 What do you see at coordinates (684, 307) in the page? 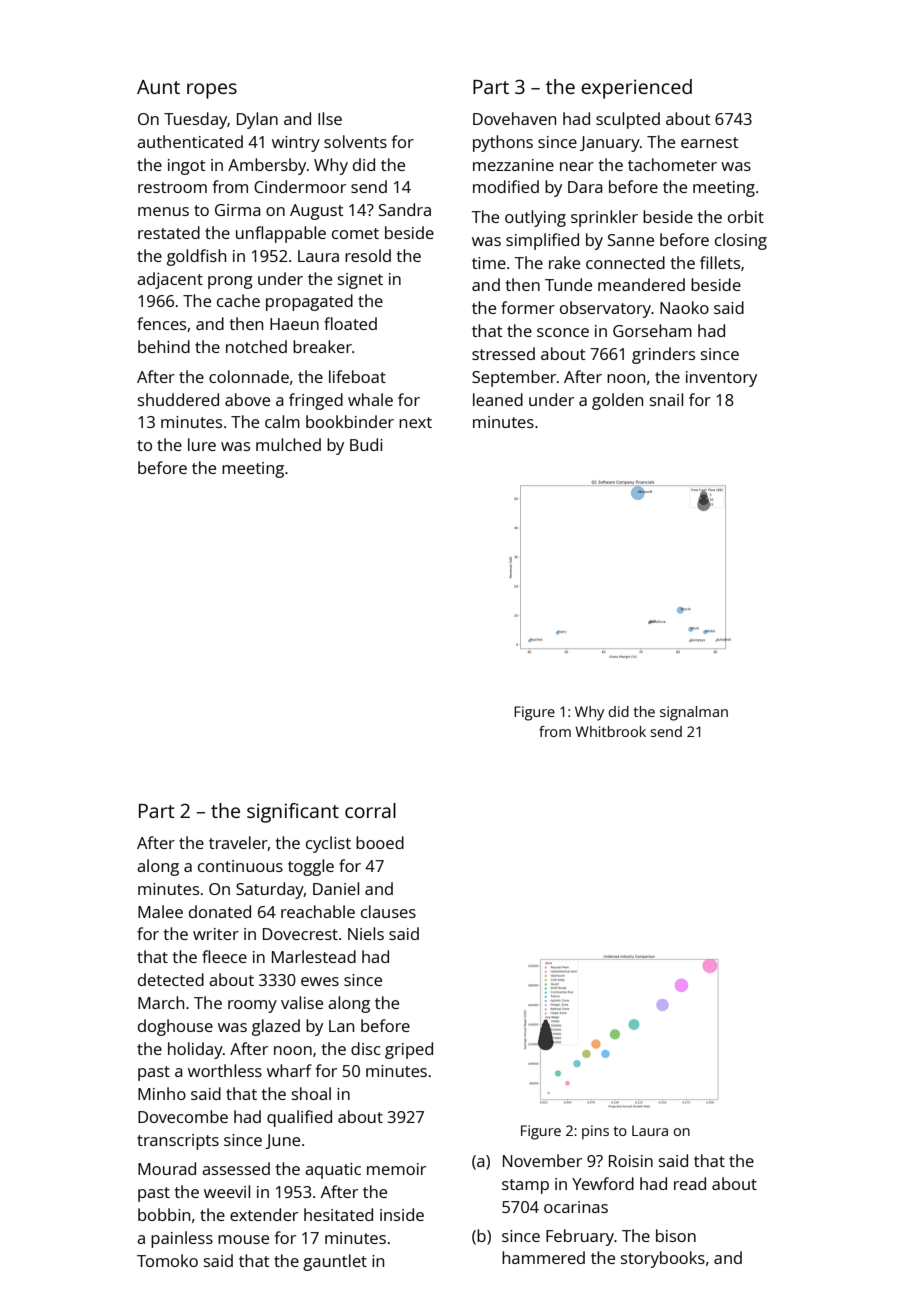
I see `Naoko` at bounding box center [684, 307].
